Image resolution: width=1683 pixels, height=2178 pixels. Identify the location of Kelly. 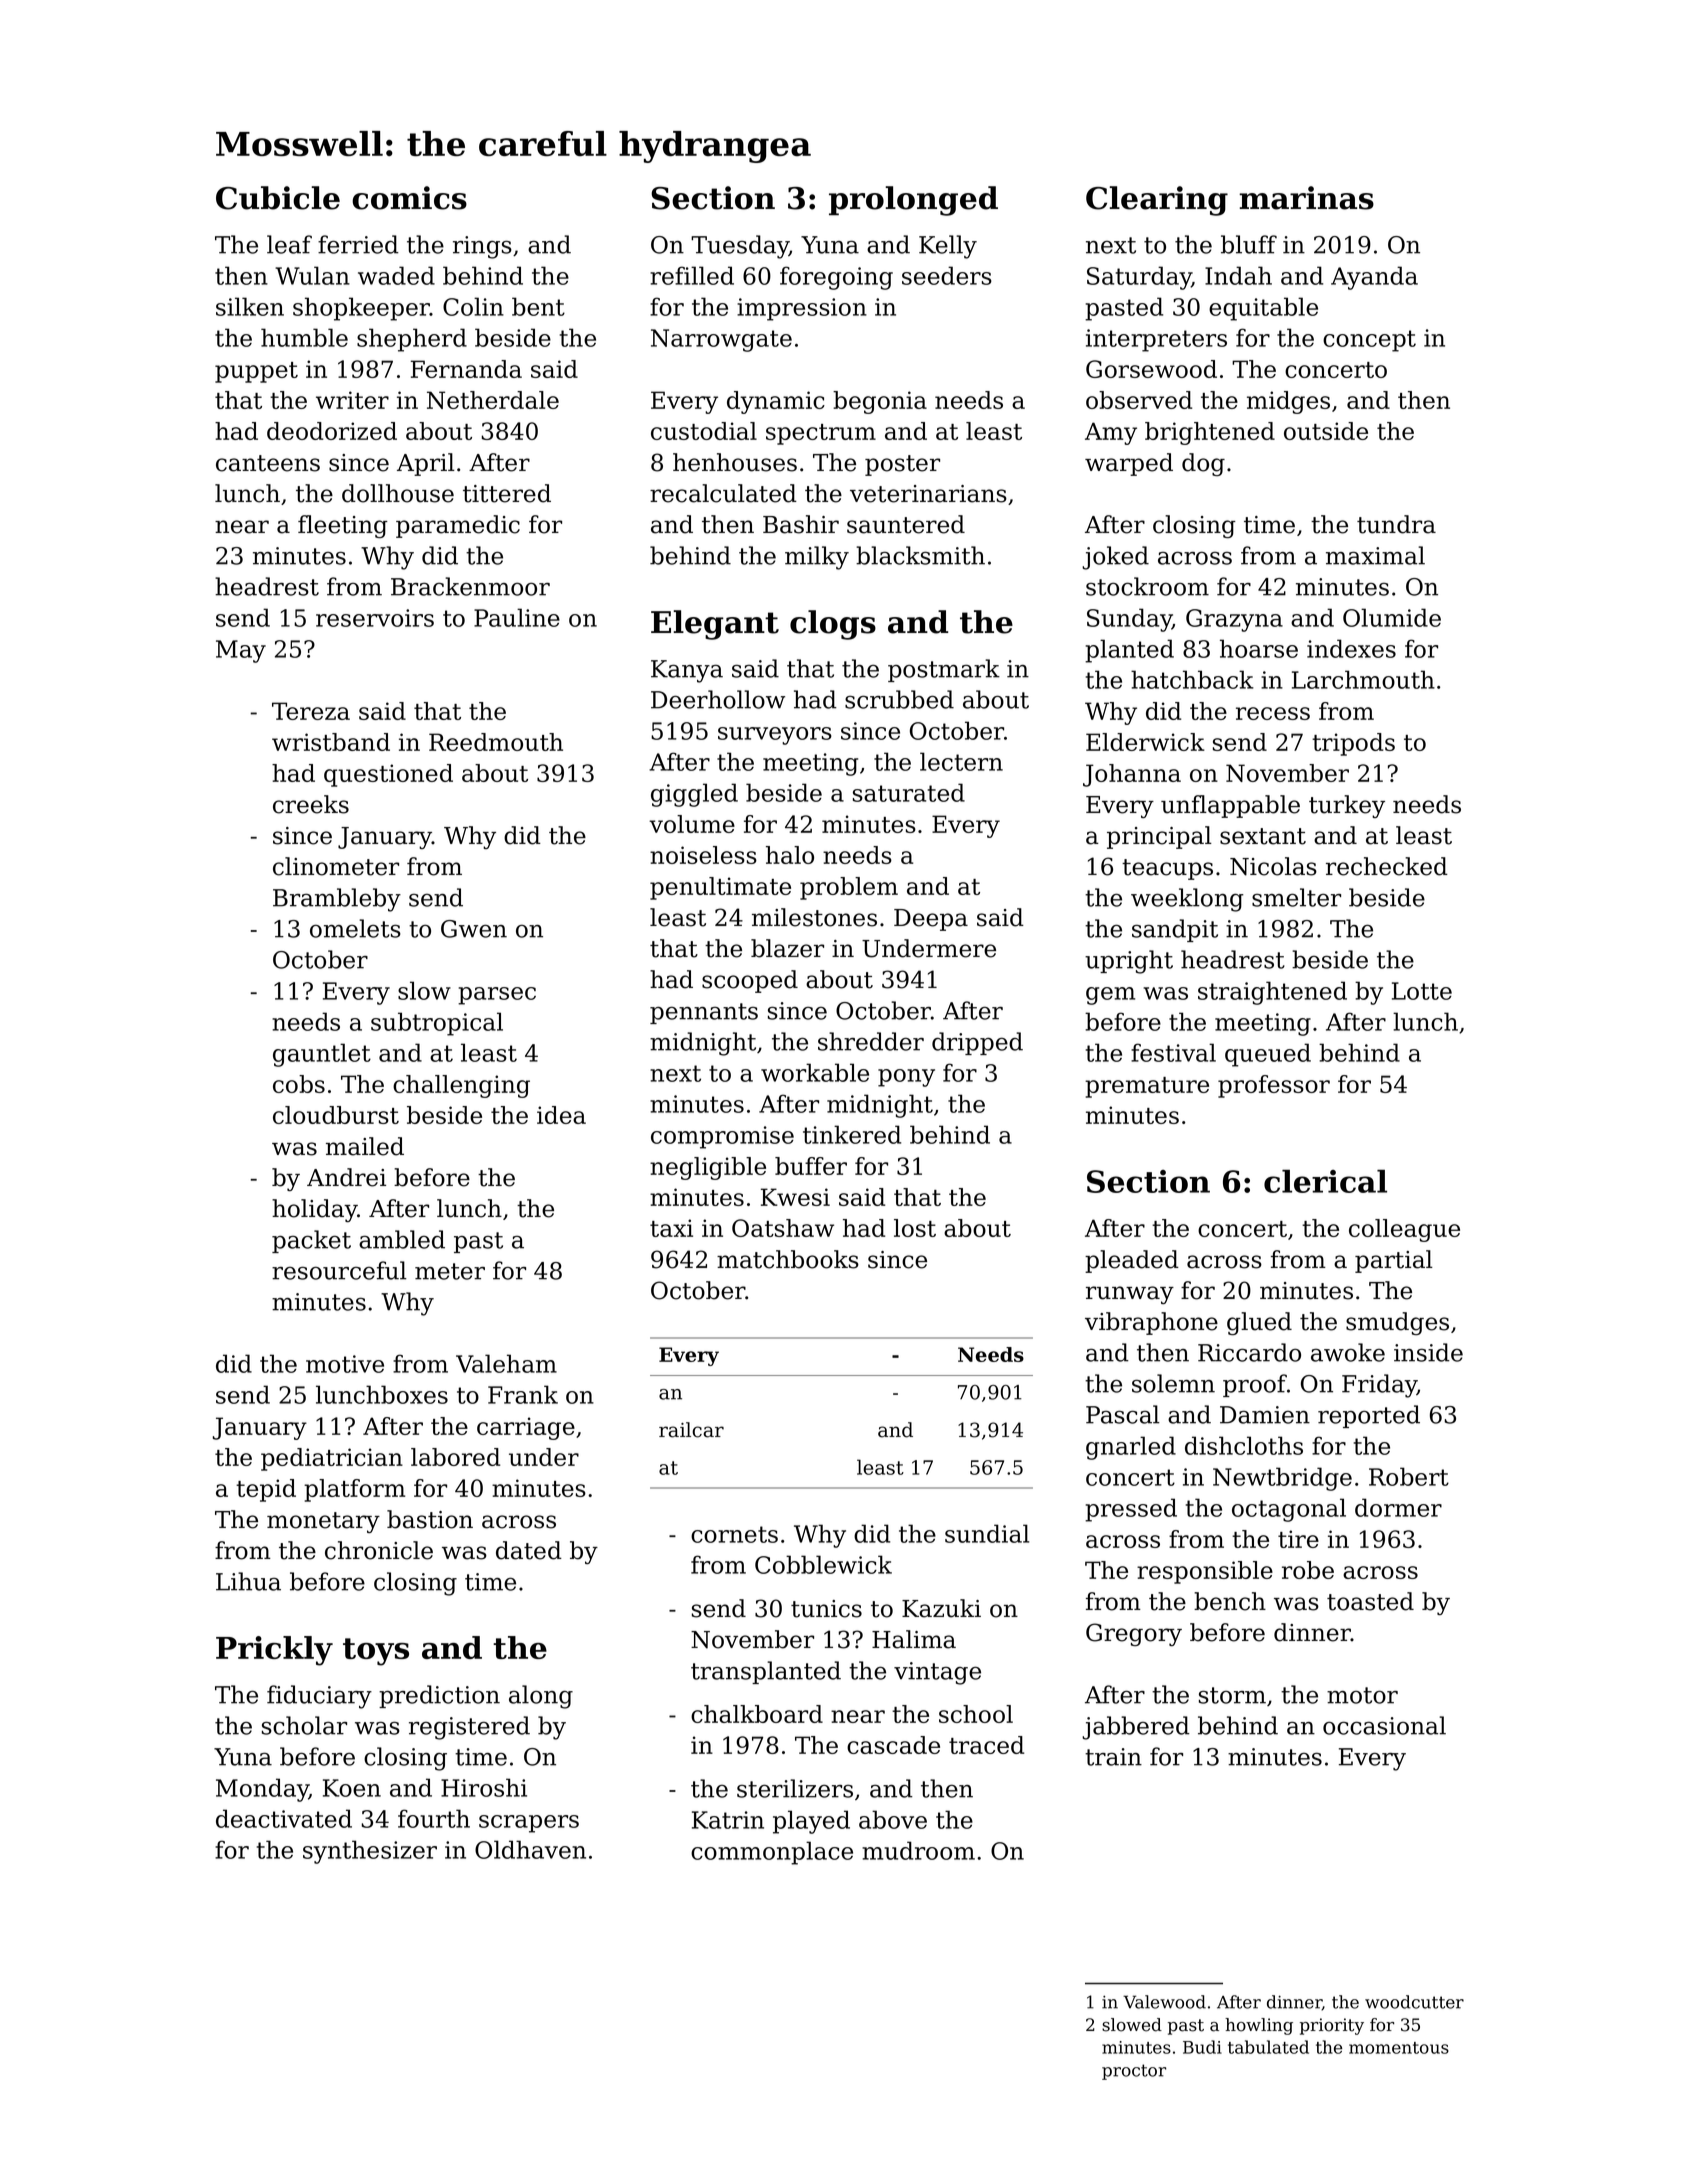
(948, 247).
